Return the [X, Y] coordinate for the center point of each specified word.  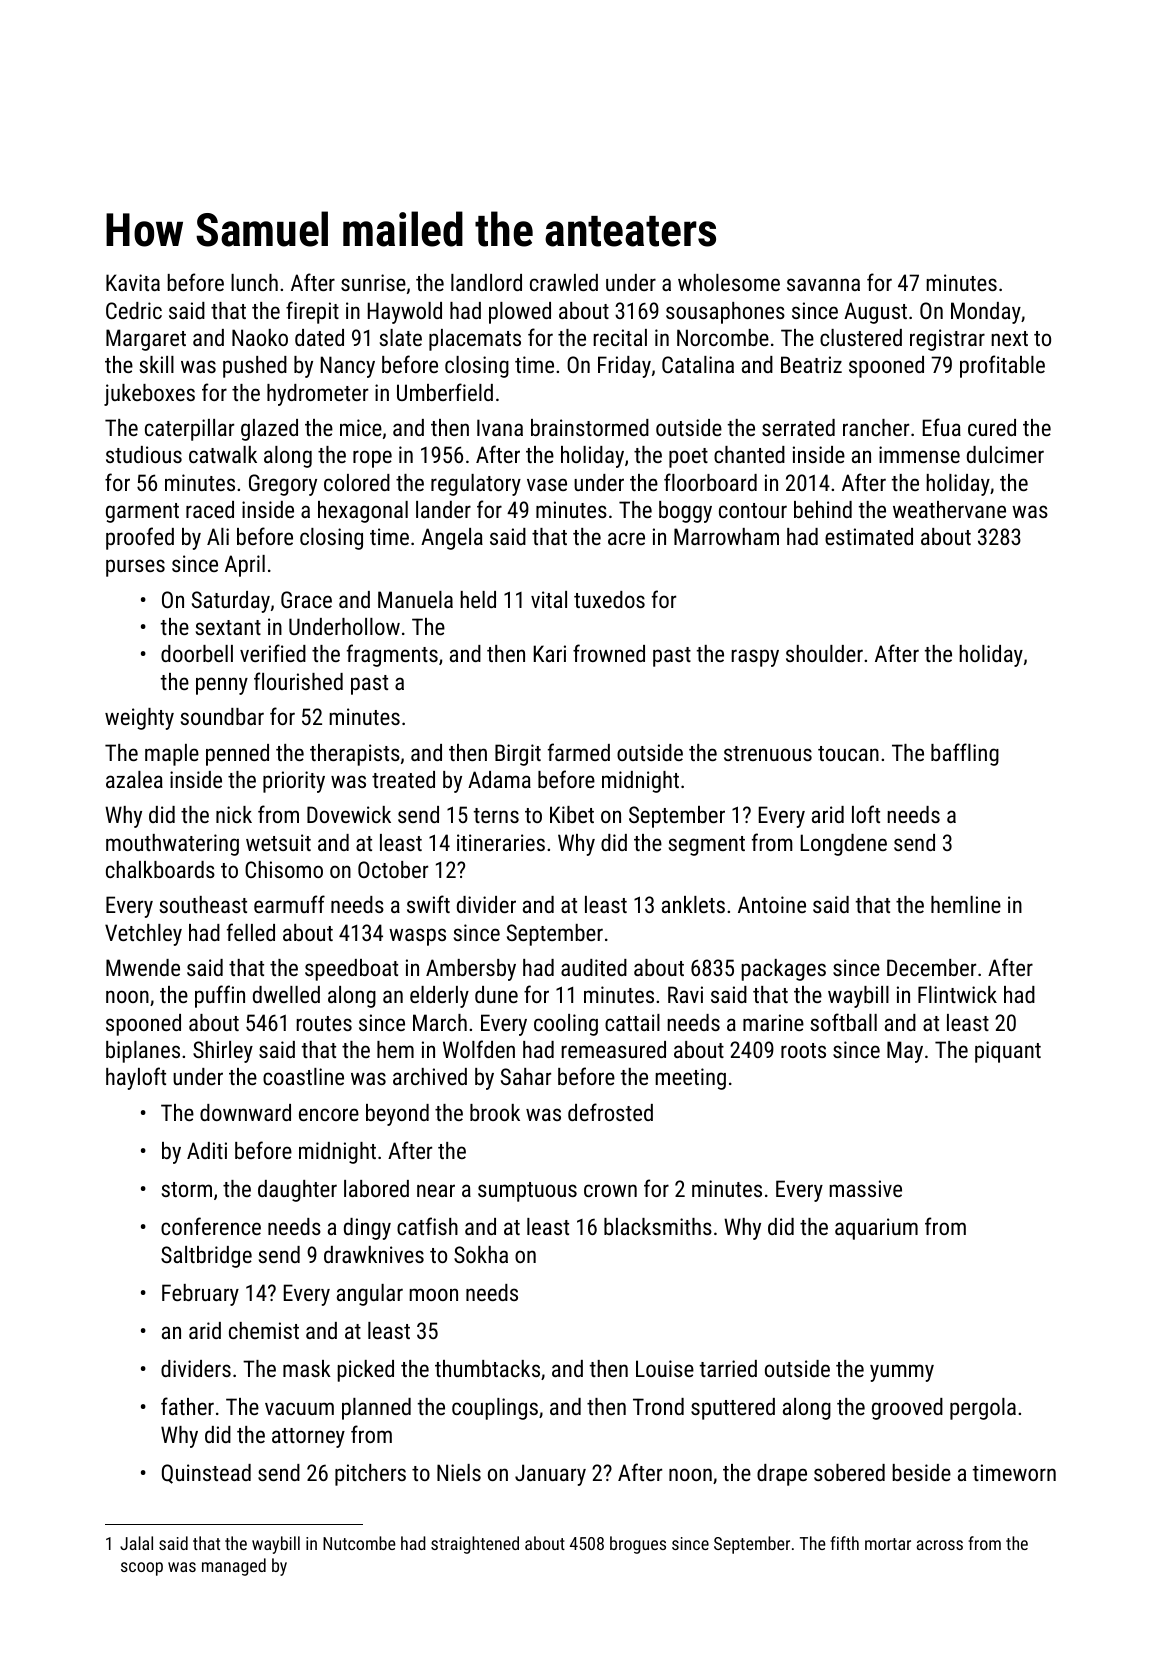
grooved [907, 1409]
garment [142, 513]
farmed [579, 752]
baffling [965, 754]
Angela [452, 539]
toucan [848, 753]
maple [172, 755]
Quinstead [206, 1474]
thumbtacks [487, 1368]
